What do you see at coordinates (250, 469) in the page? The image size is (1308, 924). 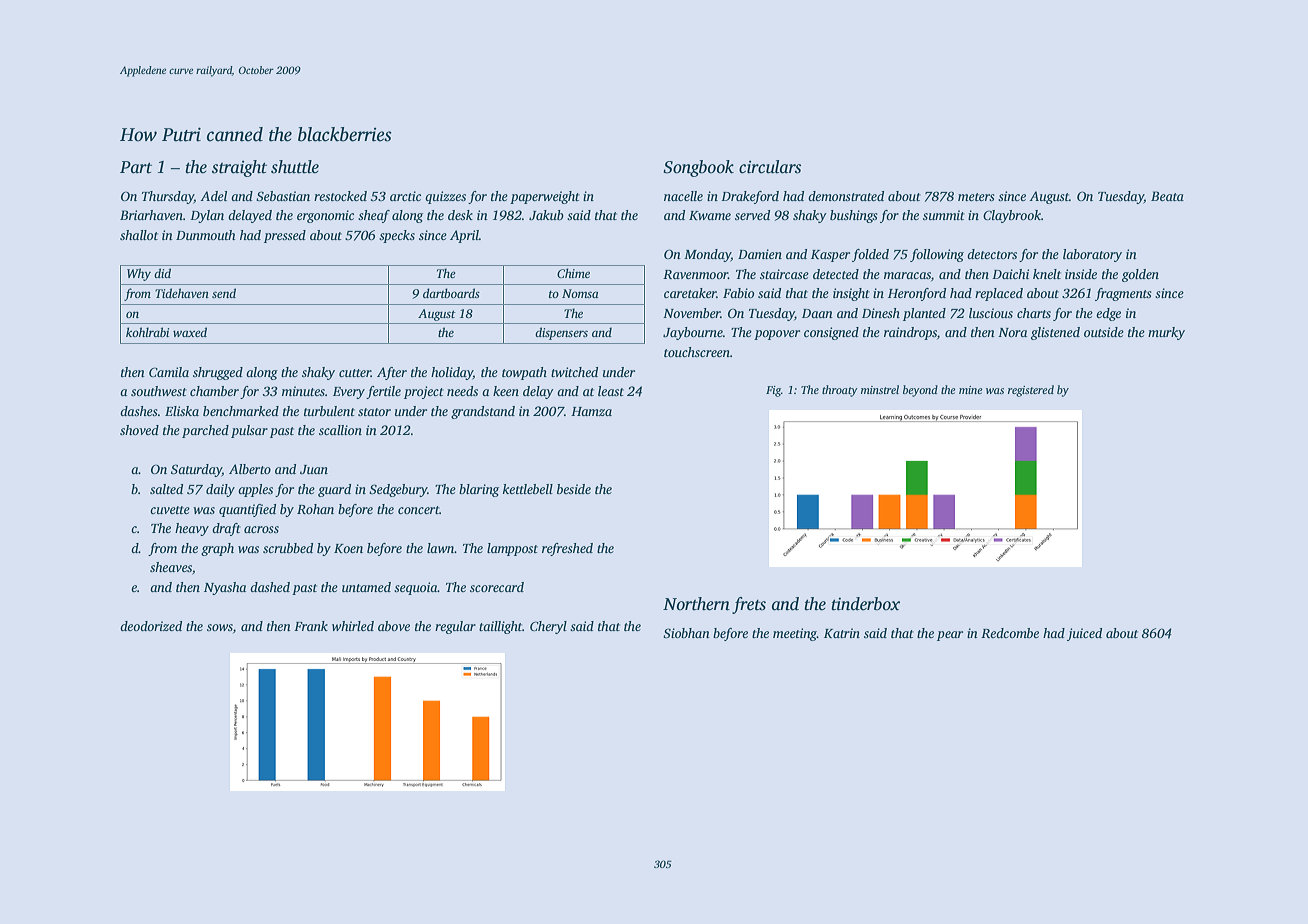 I see `Alberto` at bounding box center [250, 469].
